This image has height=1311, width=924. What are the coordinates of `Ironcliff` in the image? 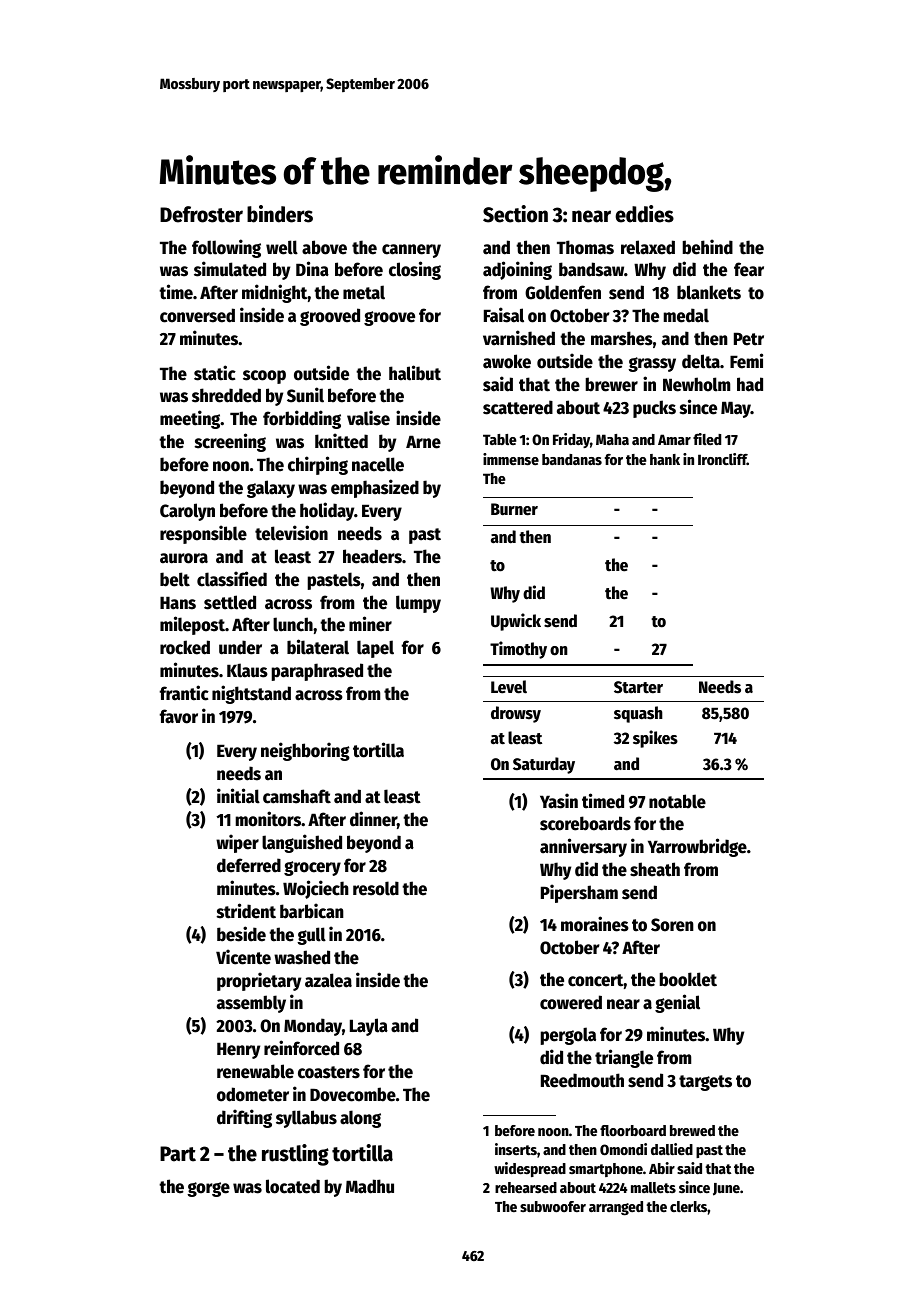 It's located at (722, 459).
